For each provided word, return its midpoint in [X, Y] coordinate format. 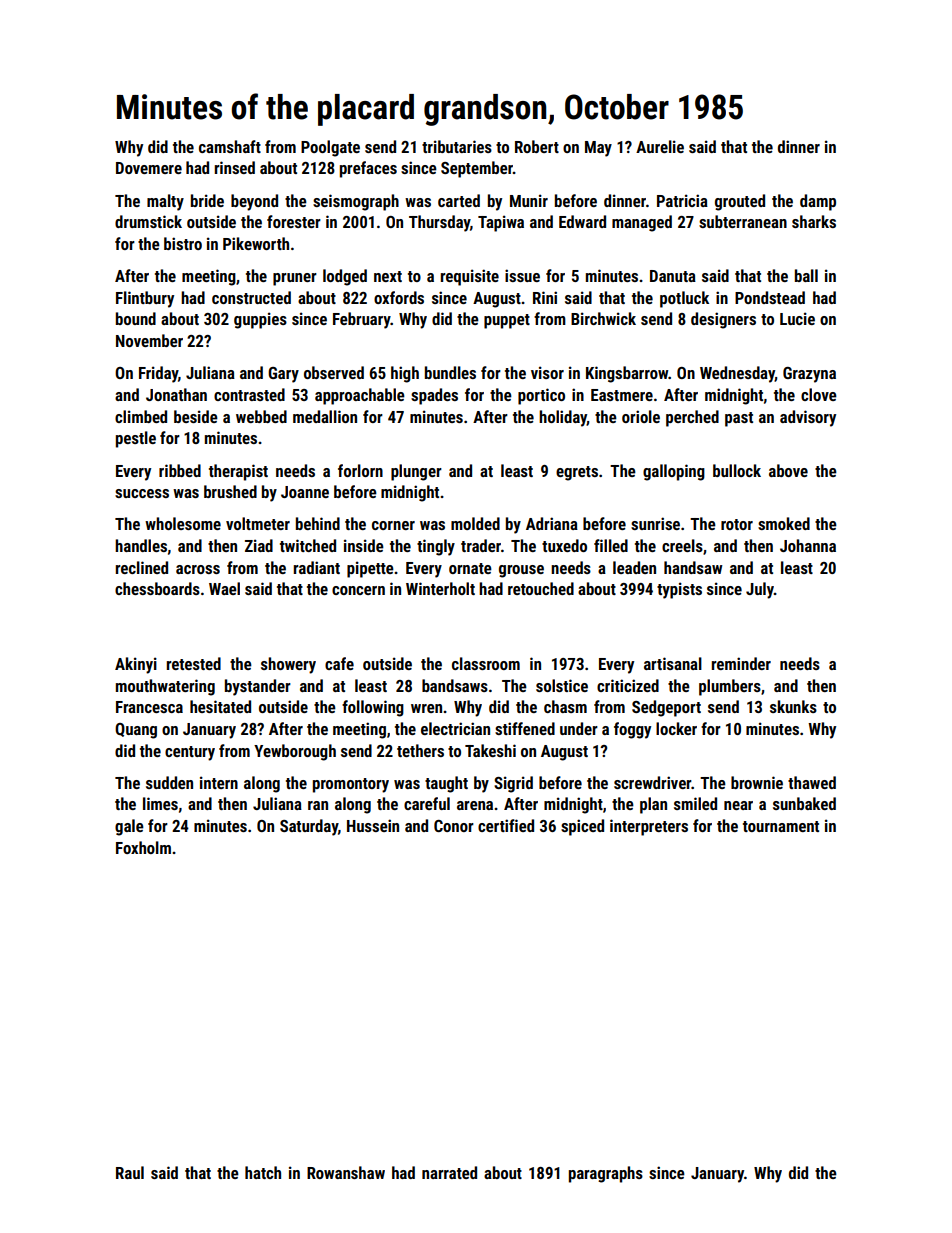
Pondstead [770, 297]
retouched [541, 588]
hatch [263, 1172]
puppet [507, 321]
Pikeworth [256, 243]
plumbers [730, 687]
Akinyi [136, 665]
